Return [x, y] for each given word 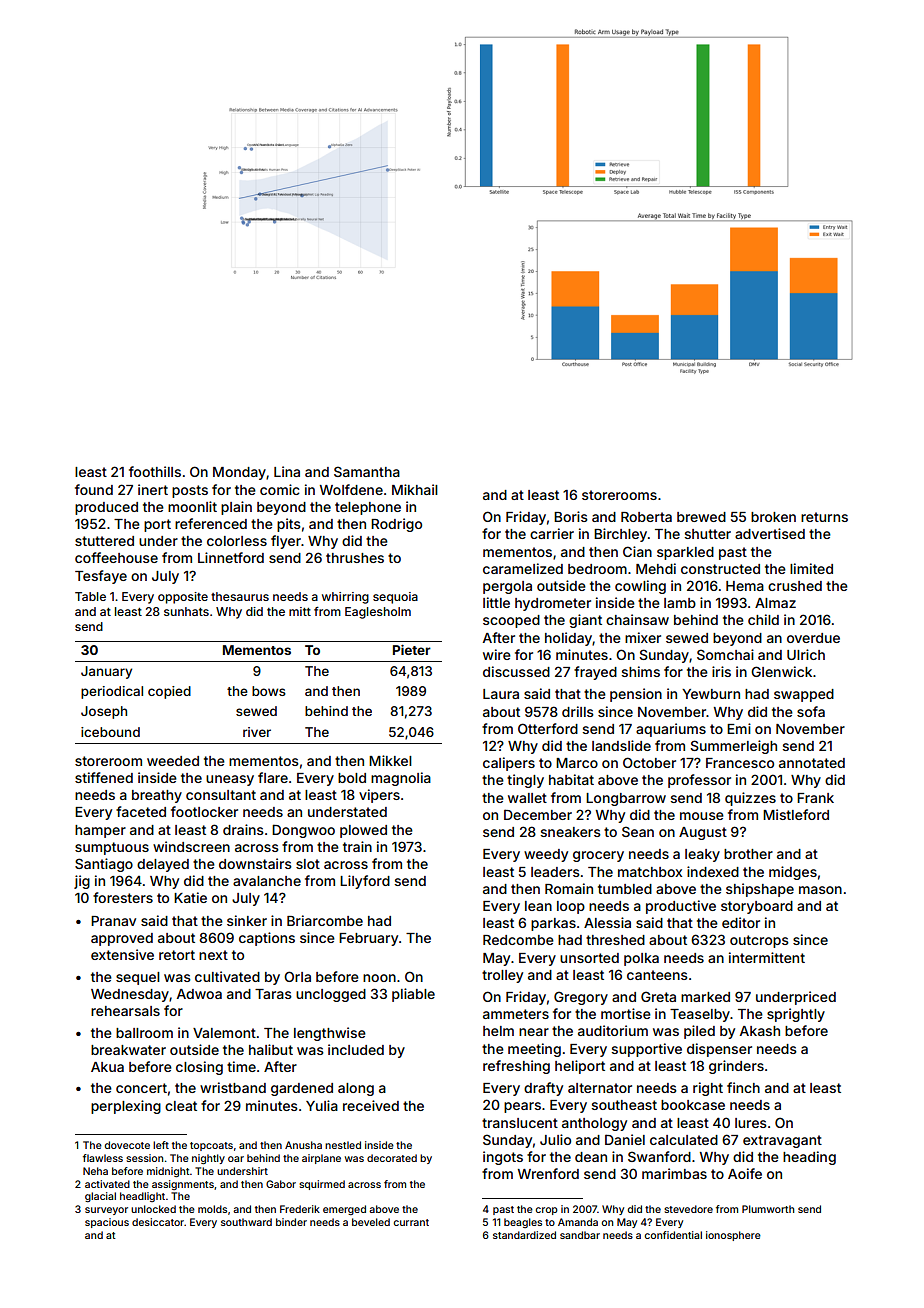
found [94, 489]
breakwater [128, 1050]
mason [820, 890]
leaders [555, 872]
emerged [344, 1210]
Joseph [104, 712]
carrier [552, 533]
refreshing [516, 1067]
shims [640, 671]
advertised [770, 533]
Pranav [113, 921]
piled [699, 1032]
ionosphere [733, 1236]
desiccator [158, 1222]
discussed [516, 671]
